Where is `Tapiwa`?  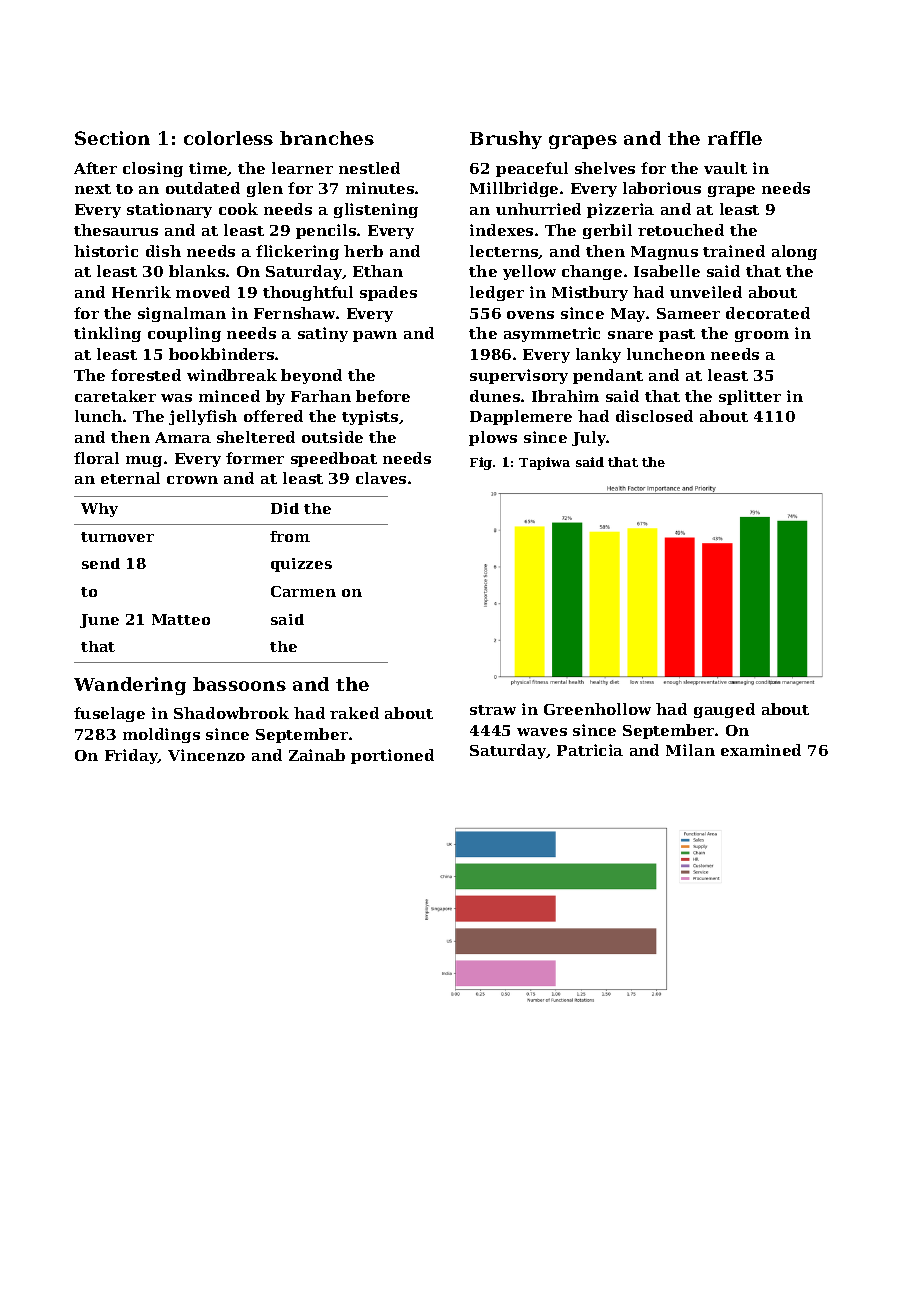
Tapiwa is located at coordinates (544, 463).
